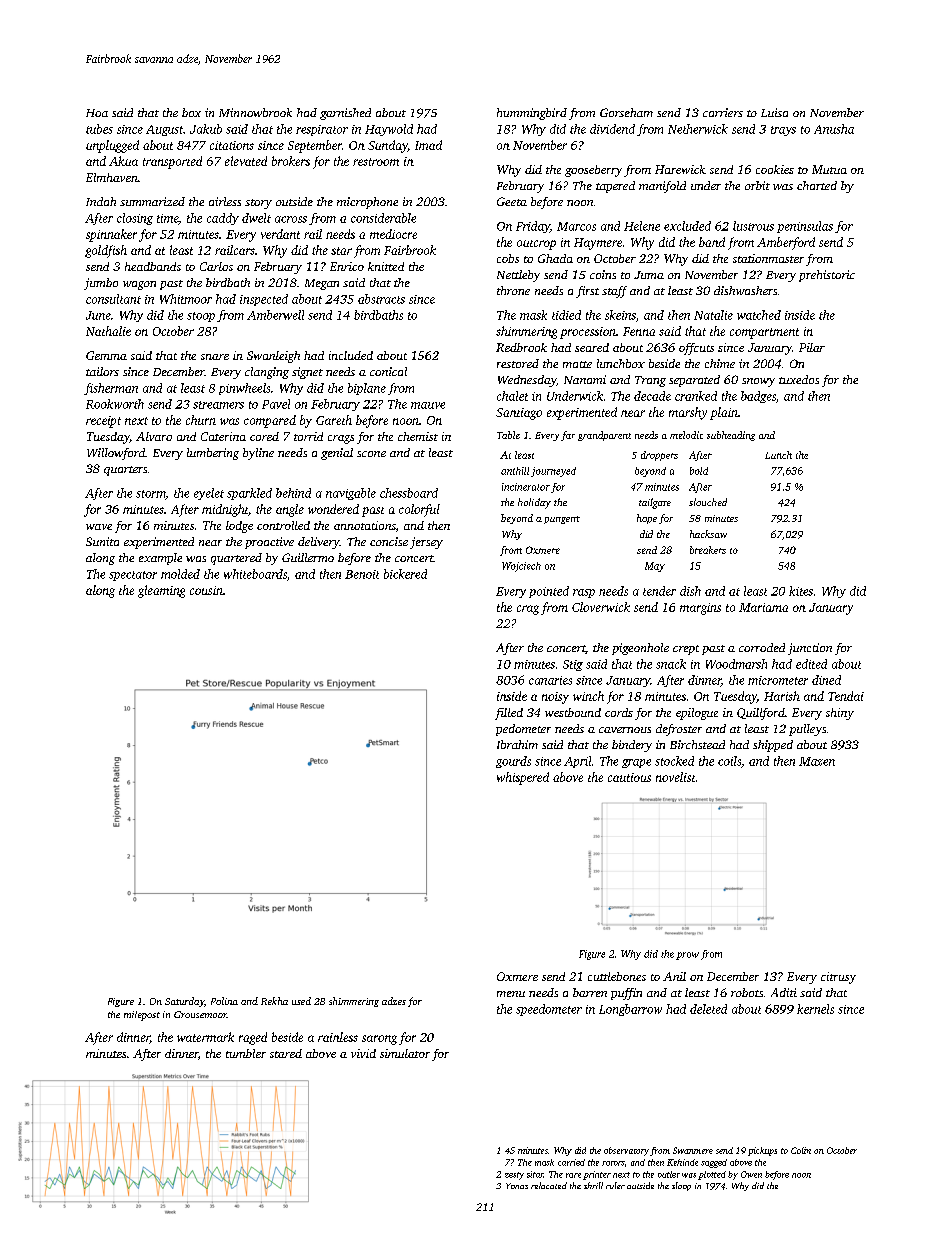 The height and width of the screenshot is (1233, 952). Describe the element at coordinates (687, 956) in the screenshot. I see `prow` at that location.
